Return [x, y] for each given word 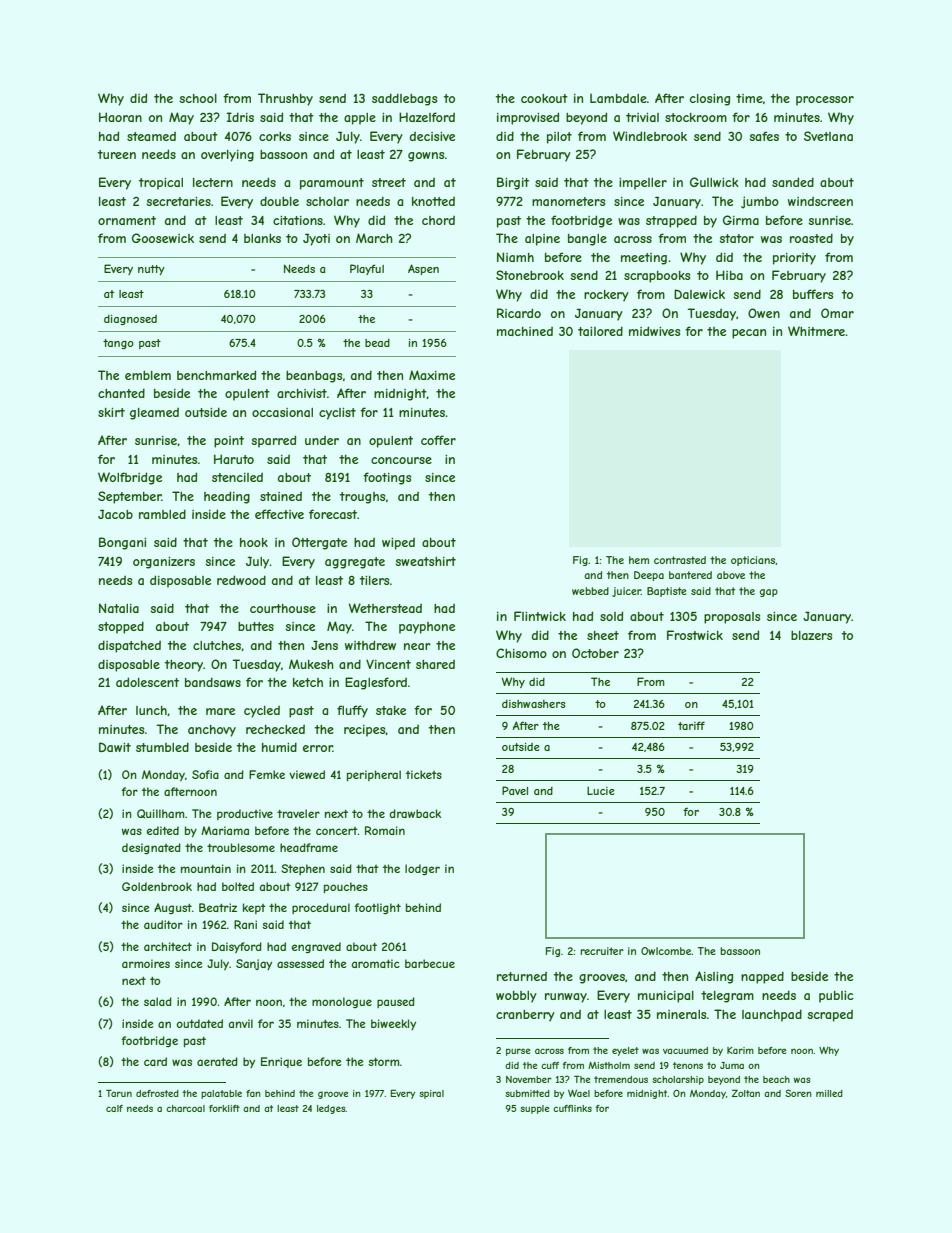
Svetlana [828, 136]
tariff [691, 725]
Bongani [122, 543]
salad [158, 1001]
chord [438, 220]
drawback [415, 813]
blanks [262, 238]
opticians [753, 561]
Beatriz [218, 907]
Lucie [601, 791]
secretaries [178, 201]
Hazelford [427, 117]
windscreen [820, 201]
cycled [262, 712]
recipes [365, 731]
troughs [362, 498]
